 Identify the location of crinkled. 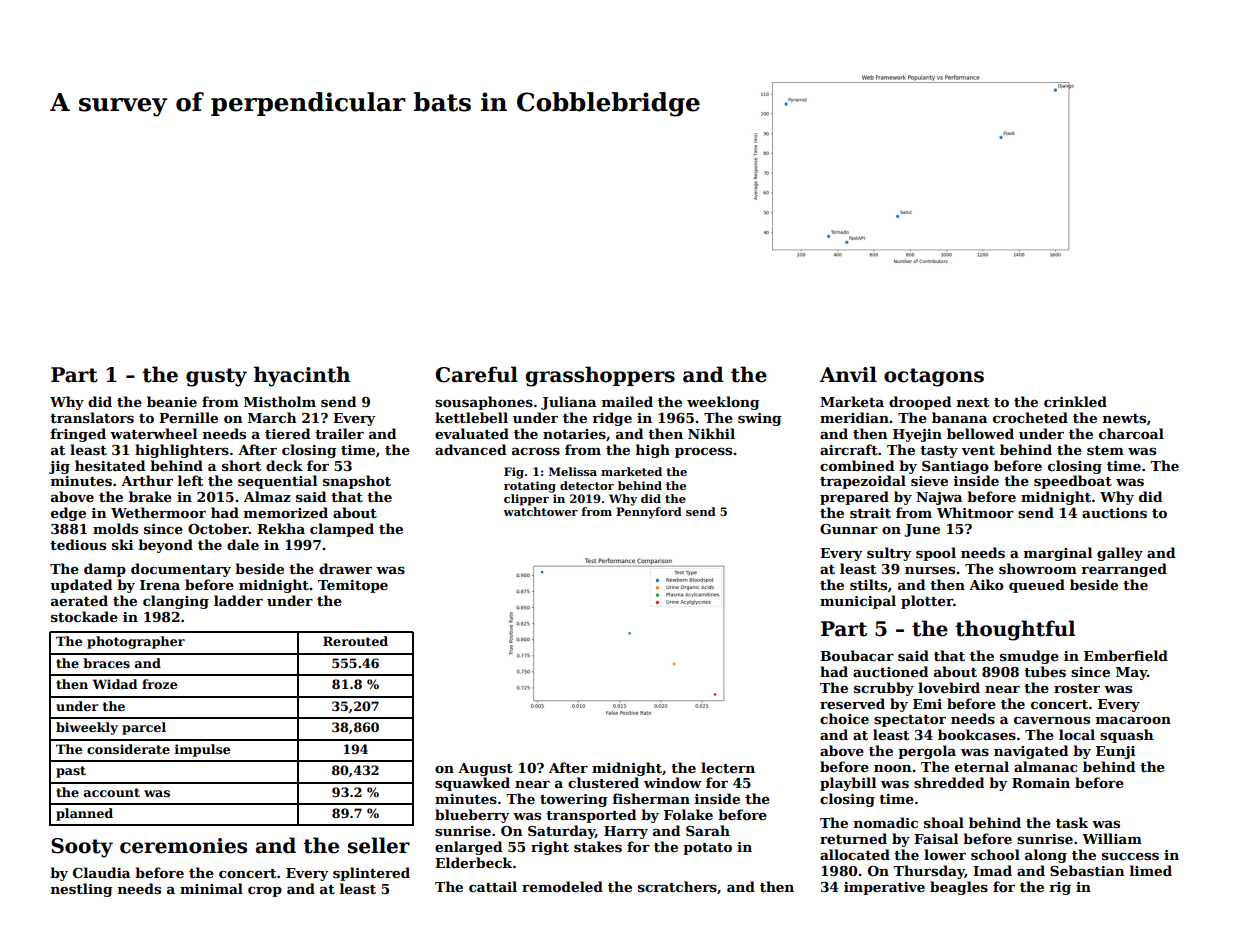
(1075, 401).
